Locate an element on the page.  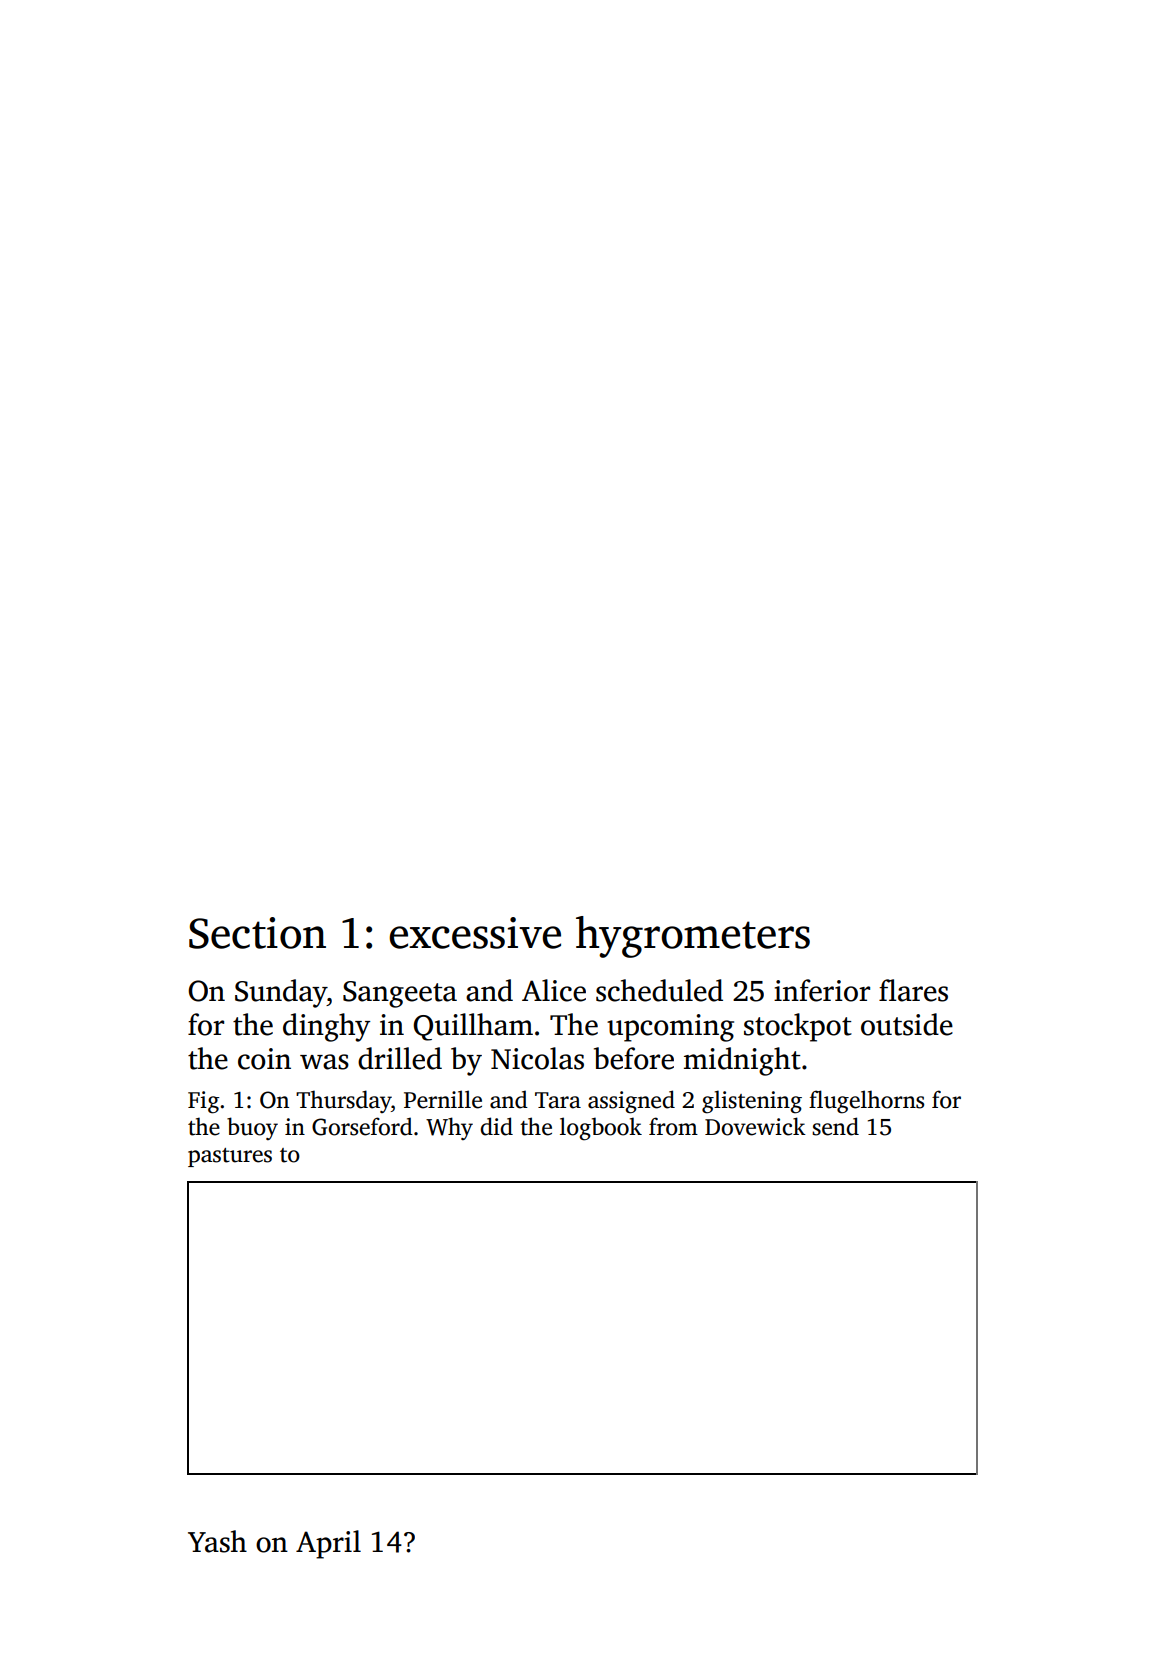
inferior is located at coordinates (822, 990).
